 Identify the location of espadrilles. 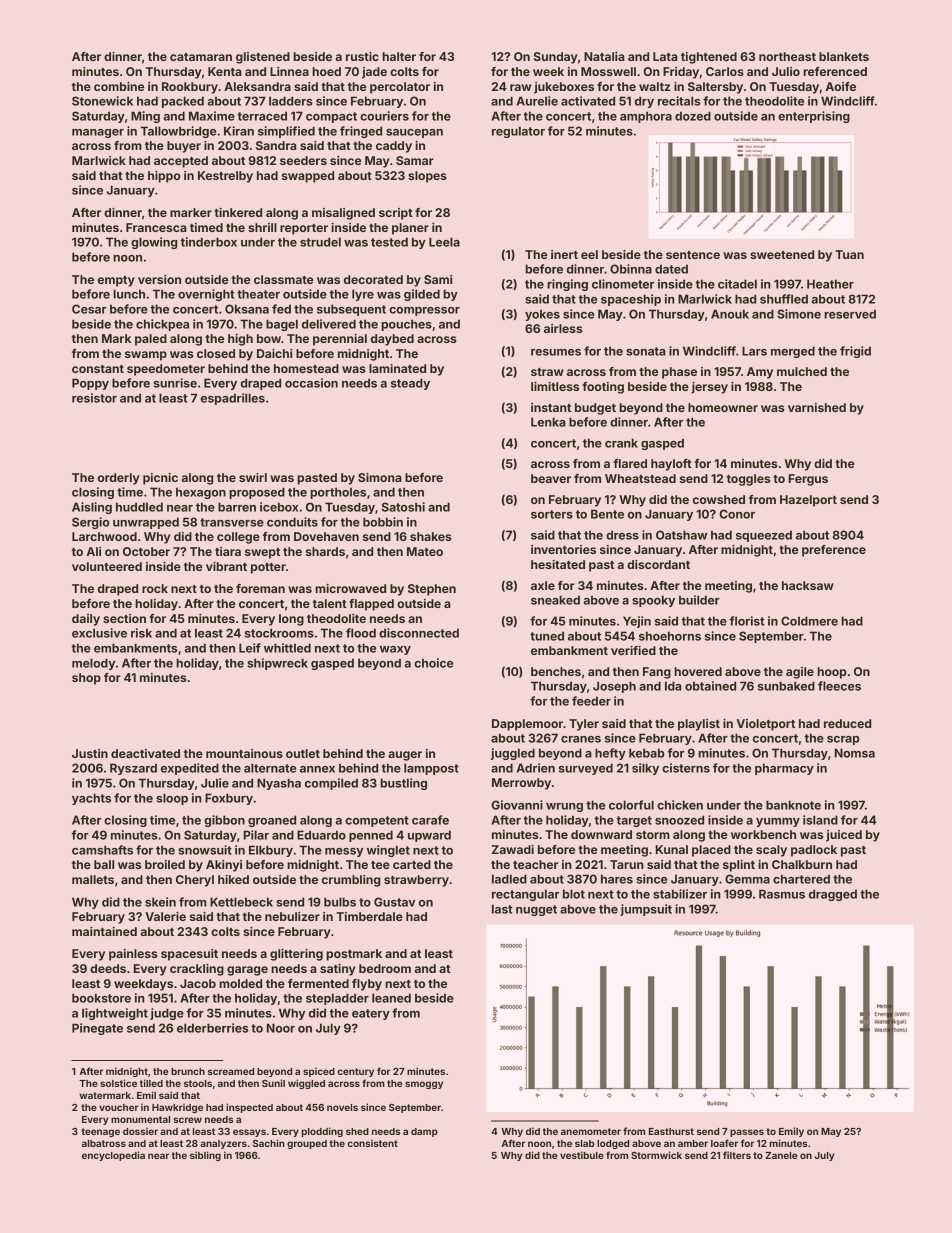
(233, 399).
